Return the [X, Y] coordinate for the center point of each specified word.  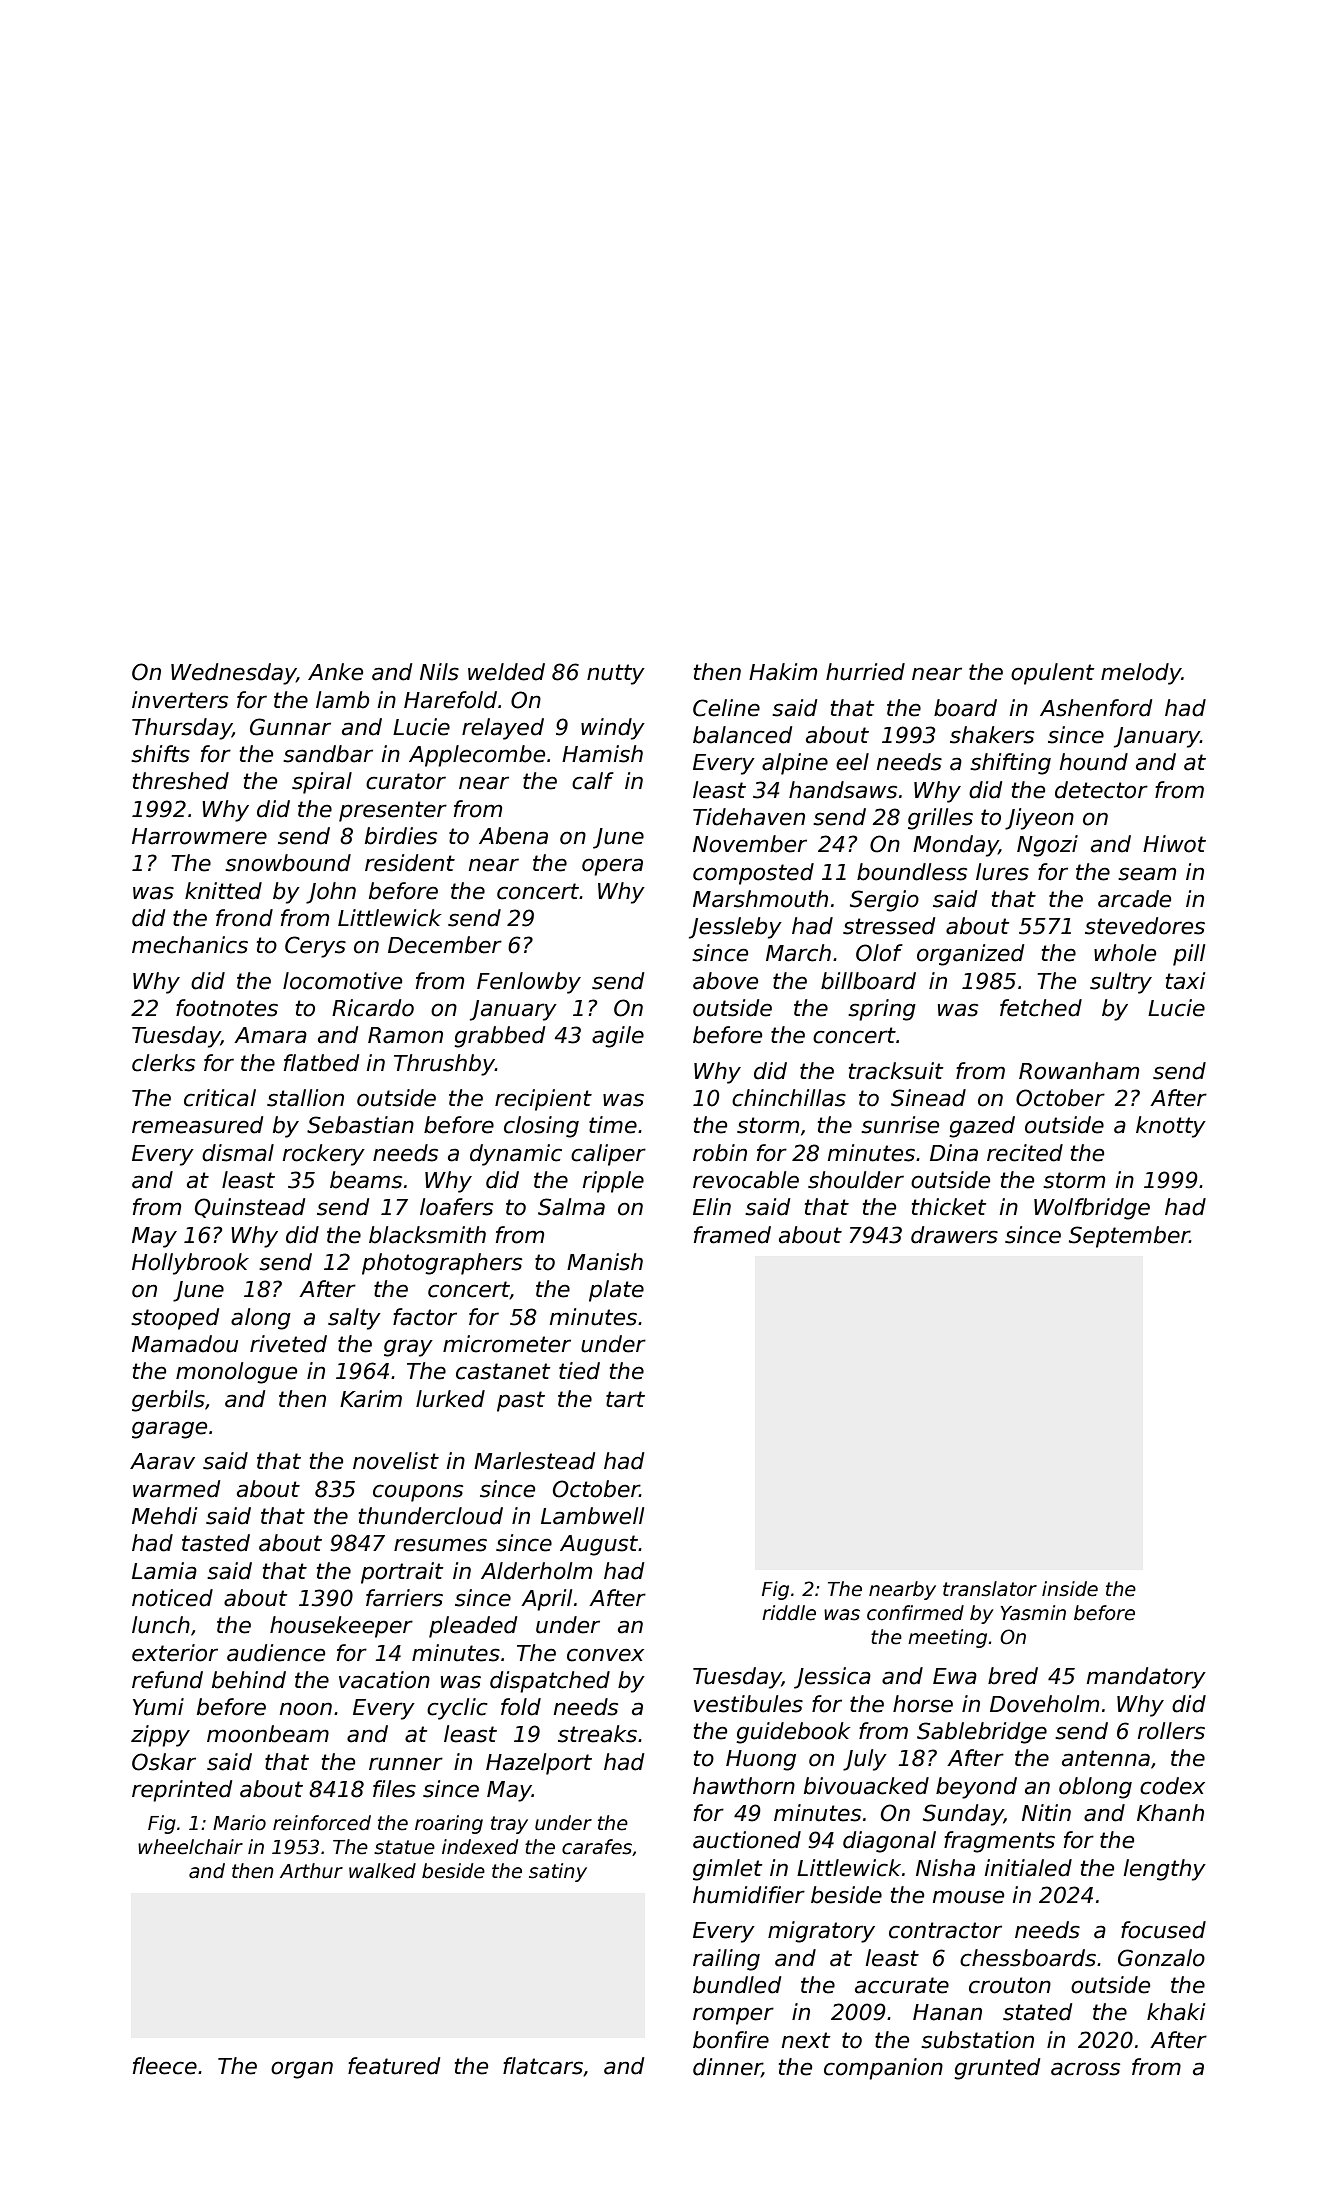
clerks [163, 1063]
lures [1002, 872]
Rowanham [1079, 1071]
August [599, 1545]
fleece [165, 2066]
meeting [947, 1638]
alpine [795, 764]
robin [720, 1153]
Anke [335, 672]
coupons [418, 1493]
